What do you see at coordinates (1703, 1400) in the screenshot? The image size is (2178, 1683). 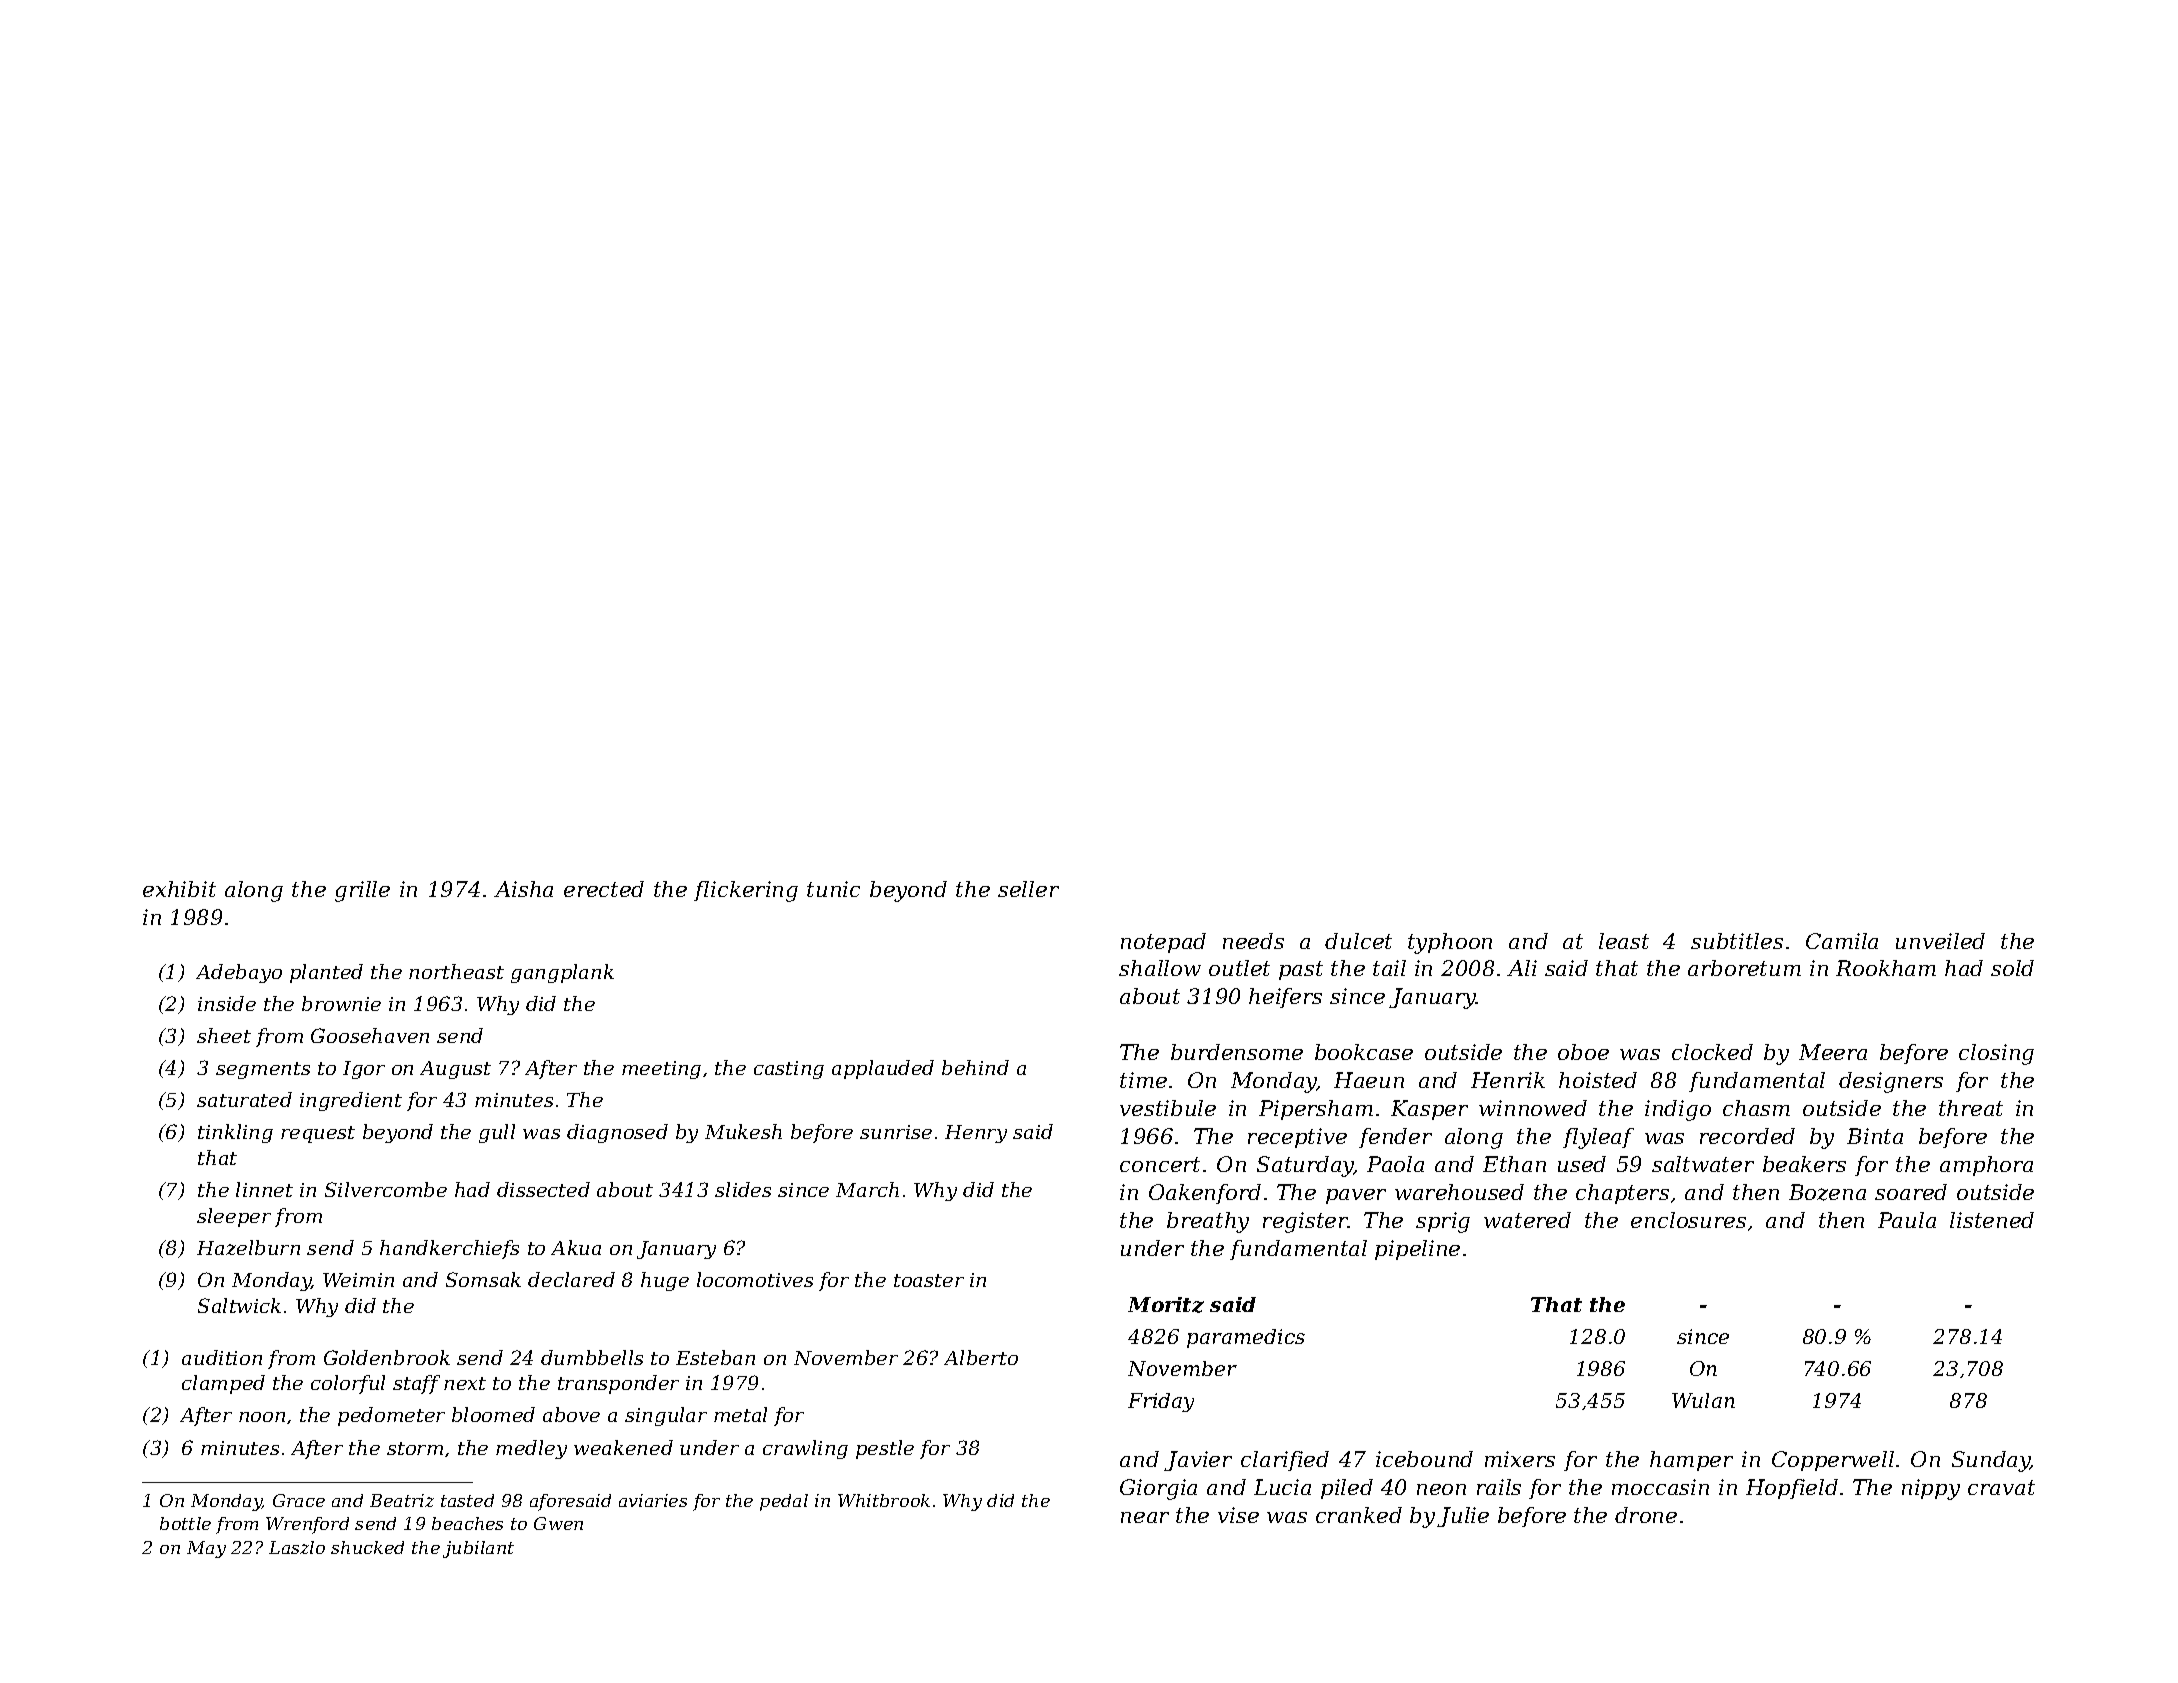 I see `Wulan` at bounding box center [1703, 1400].
